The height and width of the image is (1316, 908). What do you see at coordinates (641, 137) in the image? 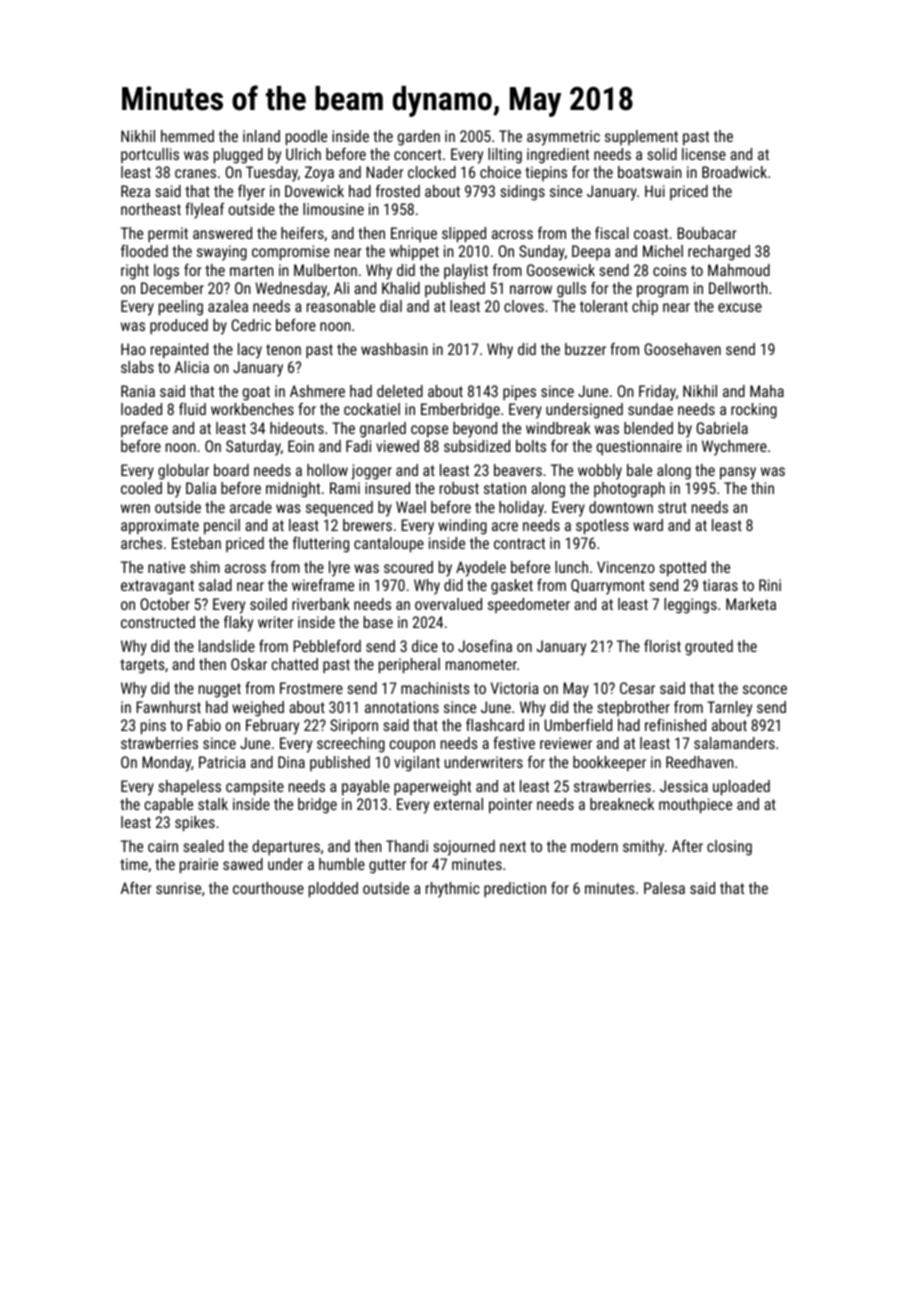
I see `supplement` at bounding box center [641, 137].
